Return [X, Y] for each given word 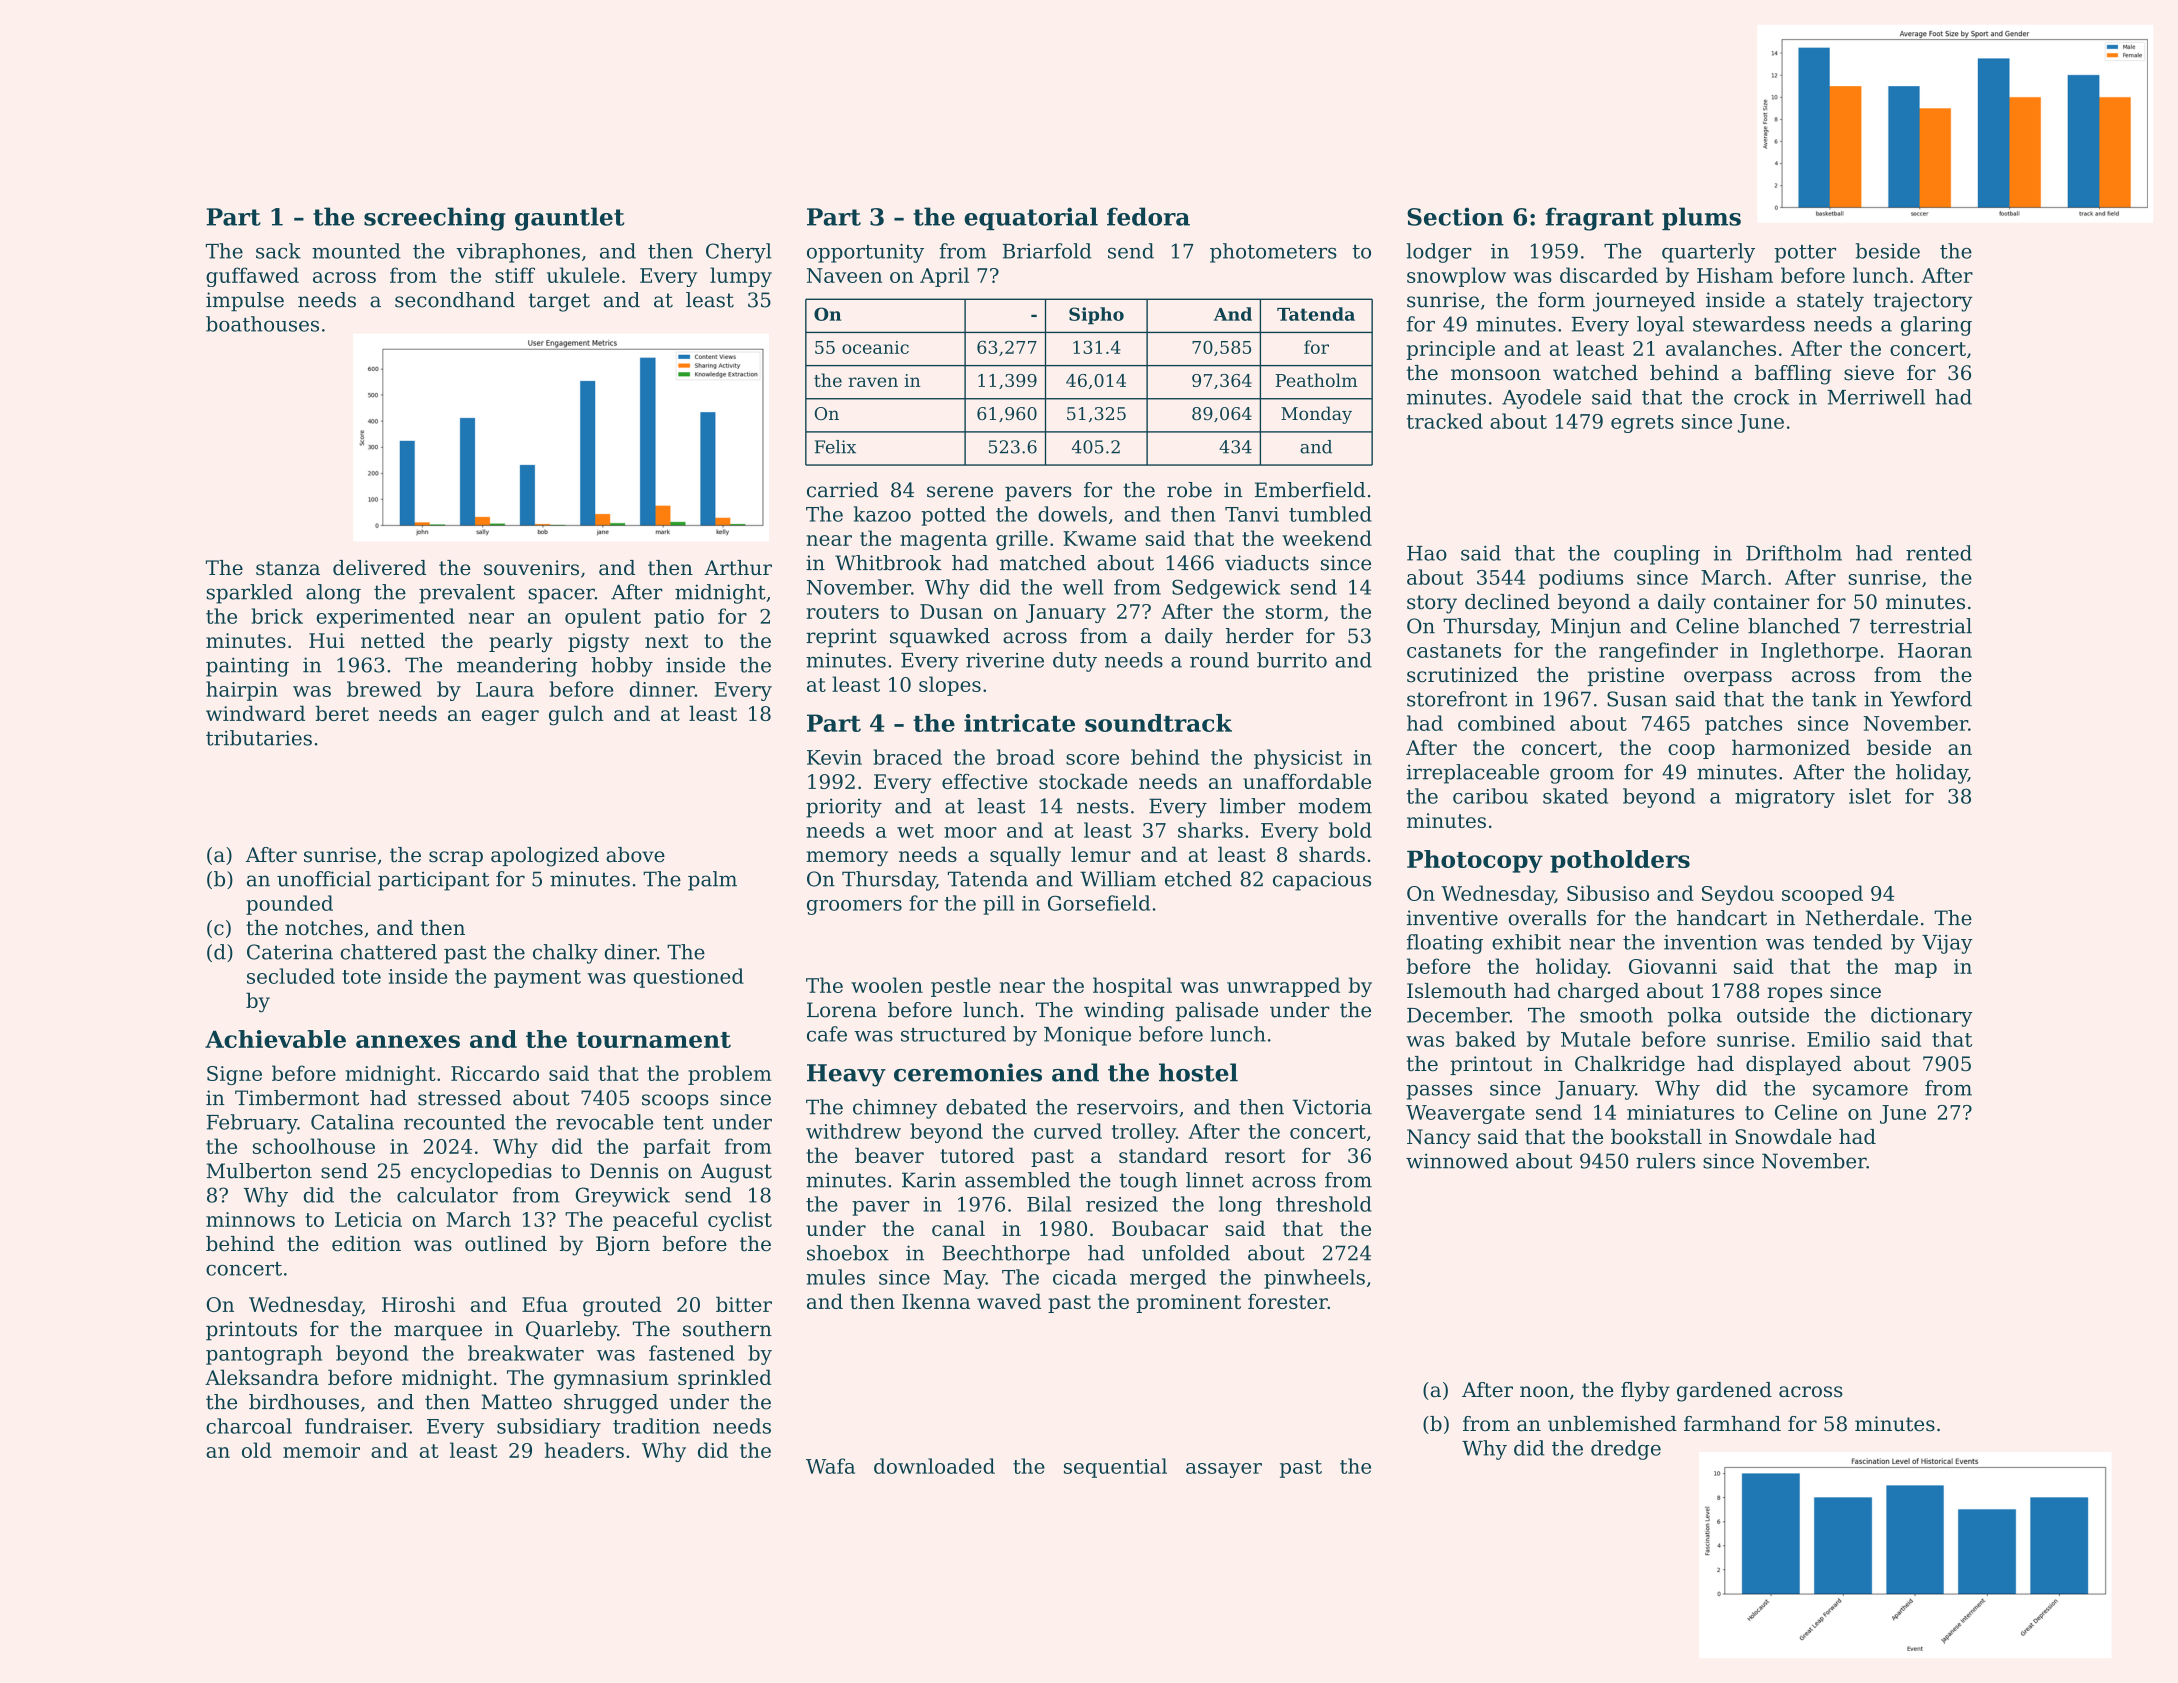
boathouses [262, 324]
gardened [1724, 1392]
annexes [408, 1041]
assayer [1224, 1470]
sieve [1869, 373]
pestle [961, 987]
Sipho [1096, 316]
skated [1575, 796]
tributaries [259, 738]
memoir [321, 1450]
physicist [1298, 759]
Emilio [1838, 1039]
